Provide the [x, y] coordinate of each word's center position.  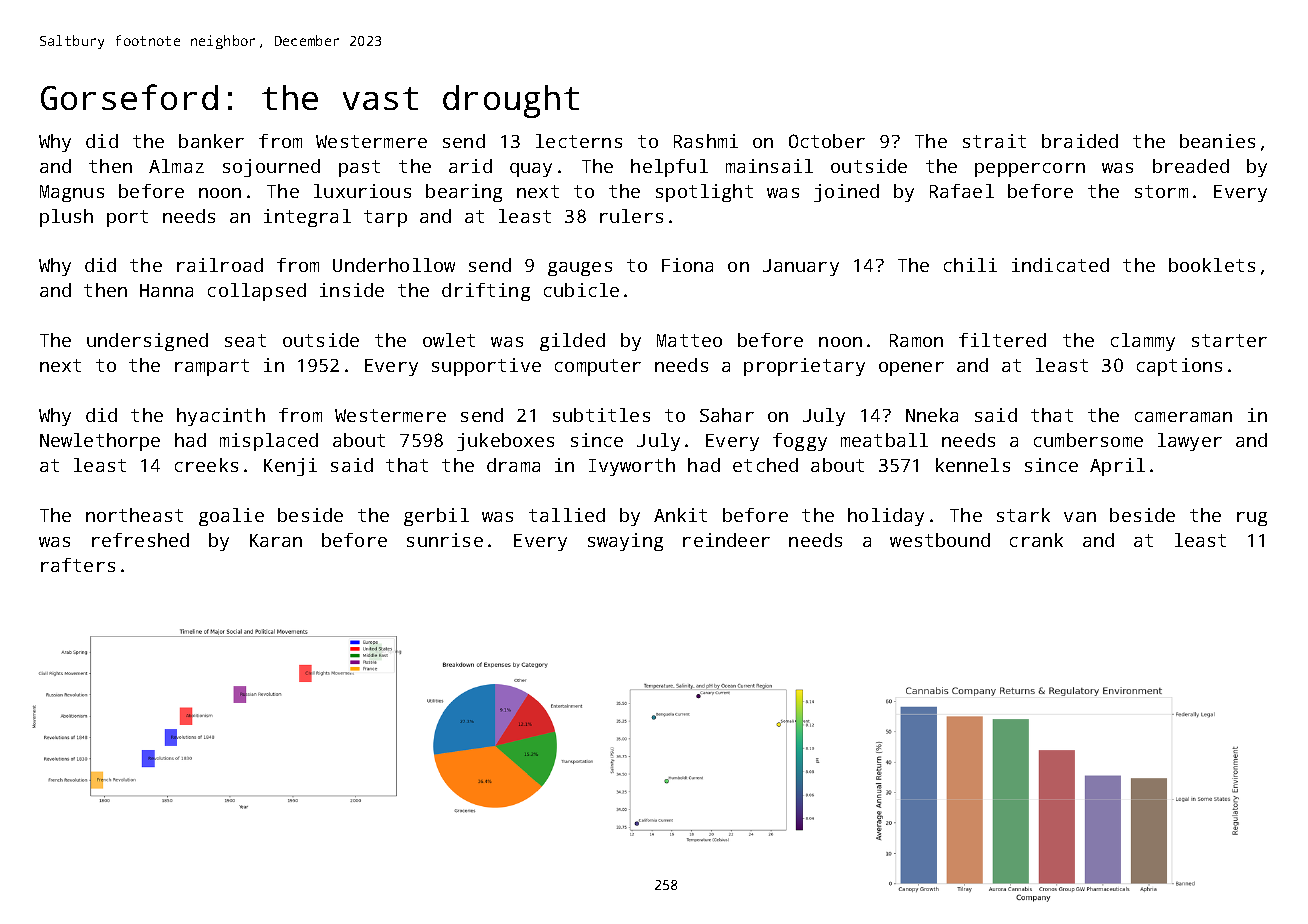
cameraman [1183, 417]
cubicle [581, 290]
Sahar [727, 415]
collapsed [257, 292]
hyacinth [221, 417]
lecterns [579, 141]
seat [245, 340]
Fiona [687, 265]
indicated [1060, 265]
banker [211, 141]
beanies [1217, 141]
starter [1229, 340]
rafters [78, 565]
